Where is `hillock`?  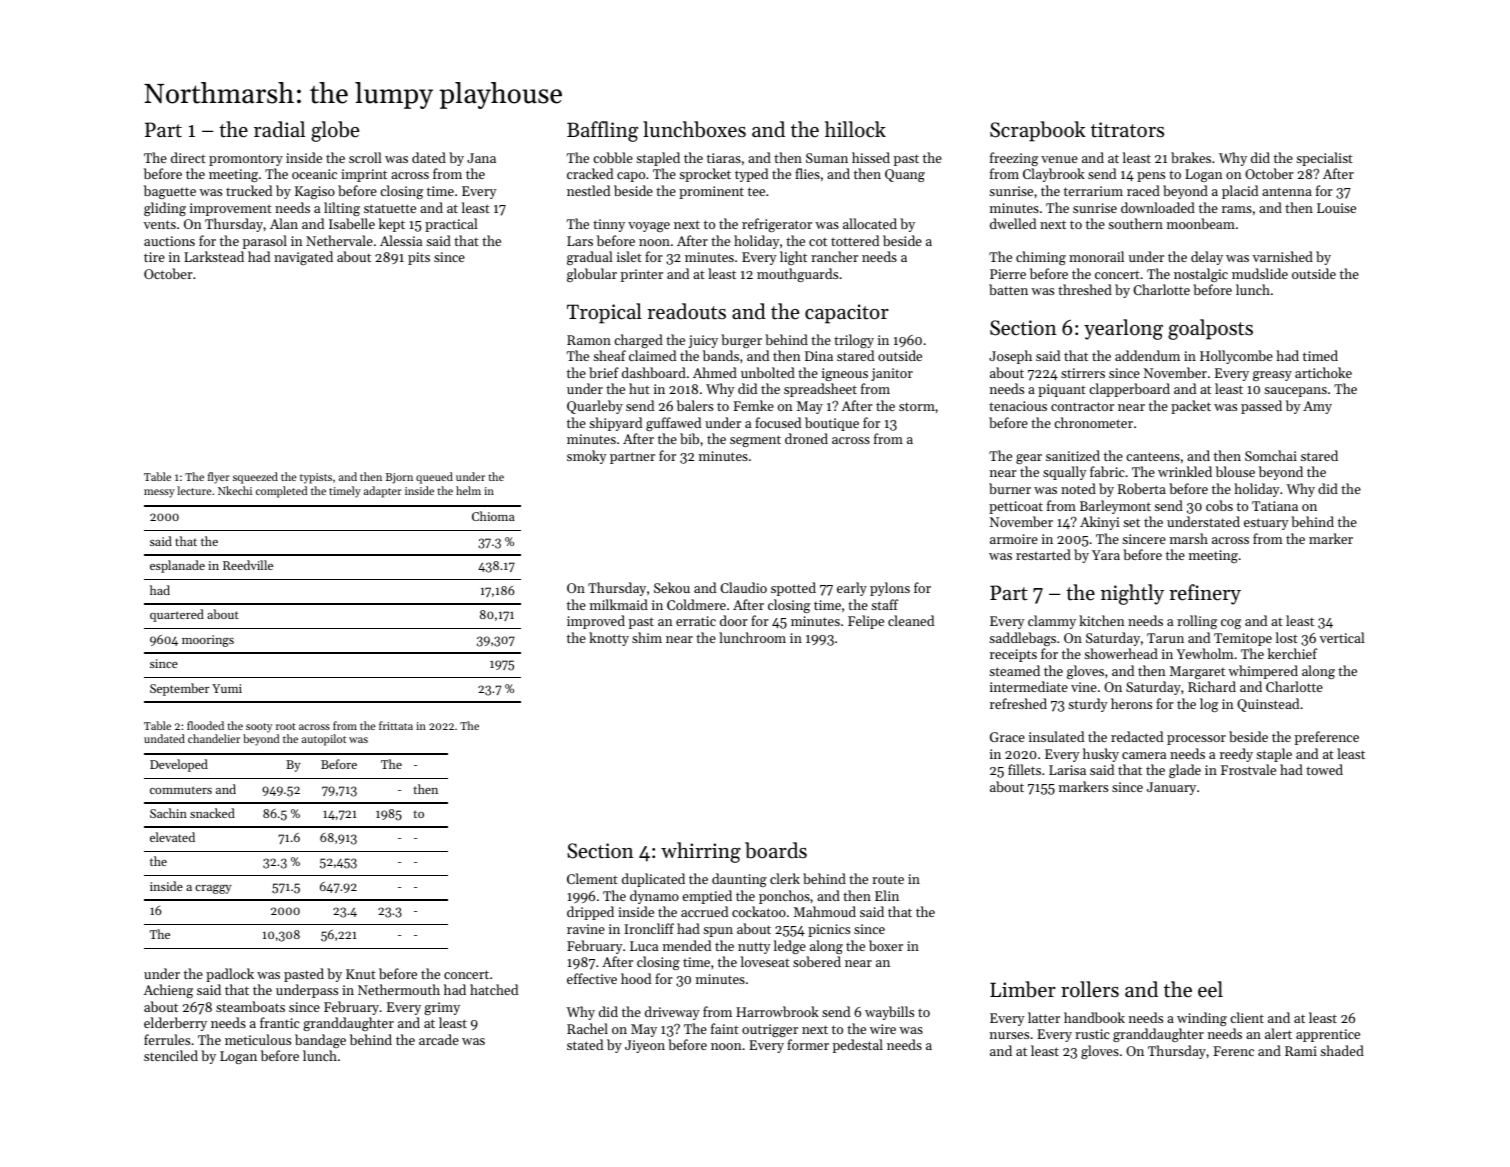
hillock is located at coordinates (855, 129).
